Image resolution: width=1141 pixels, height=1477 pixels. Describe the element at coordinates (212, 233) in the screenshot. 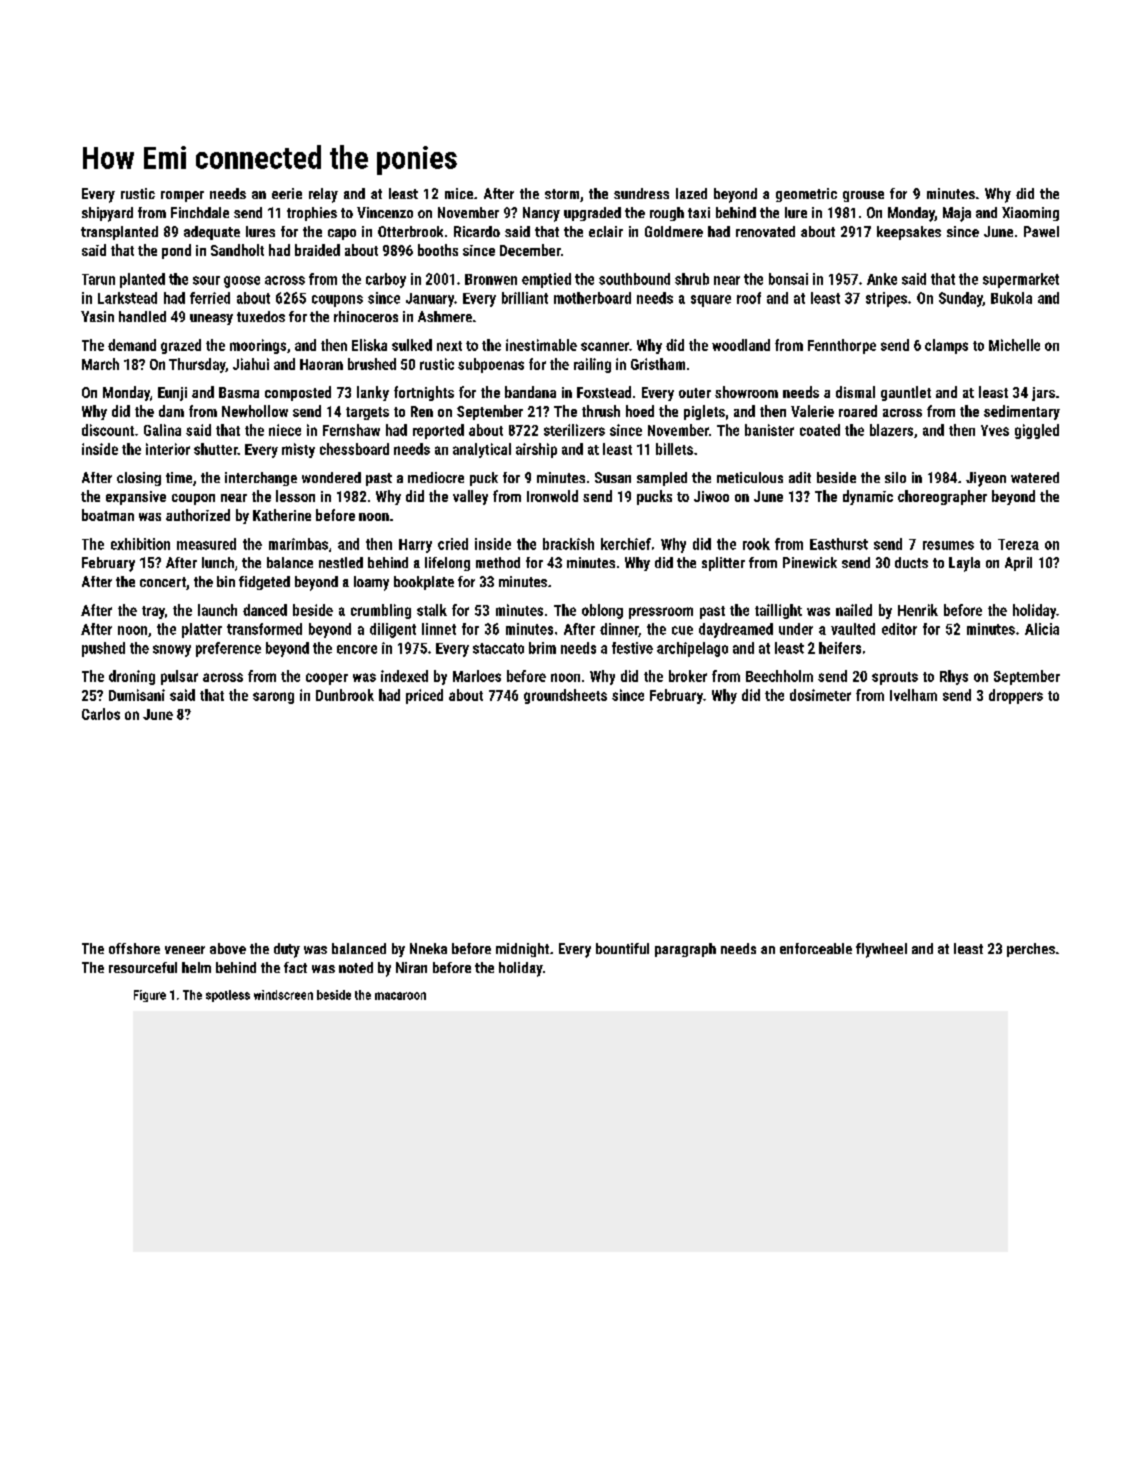

I see `adequate` at that location.
